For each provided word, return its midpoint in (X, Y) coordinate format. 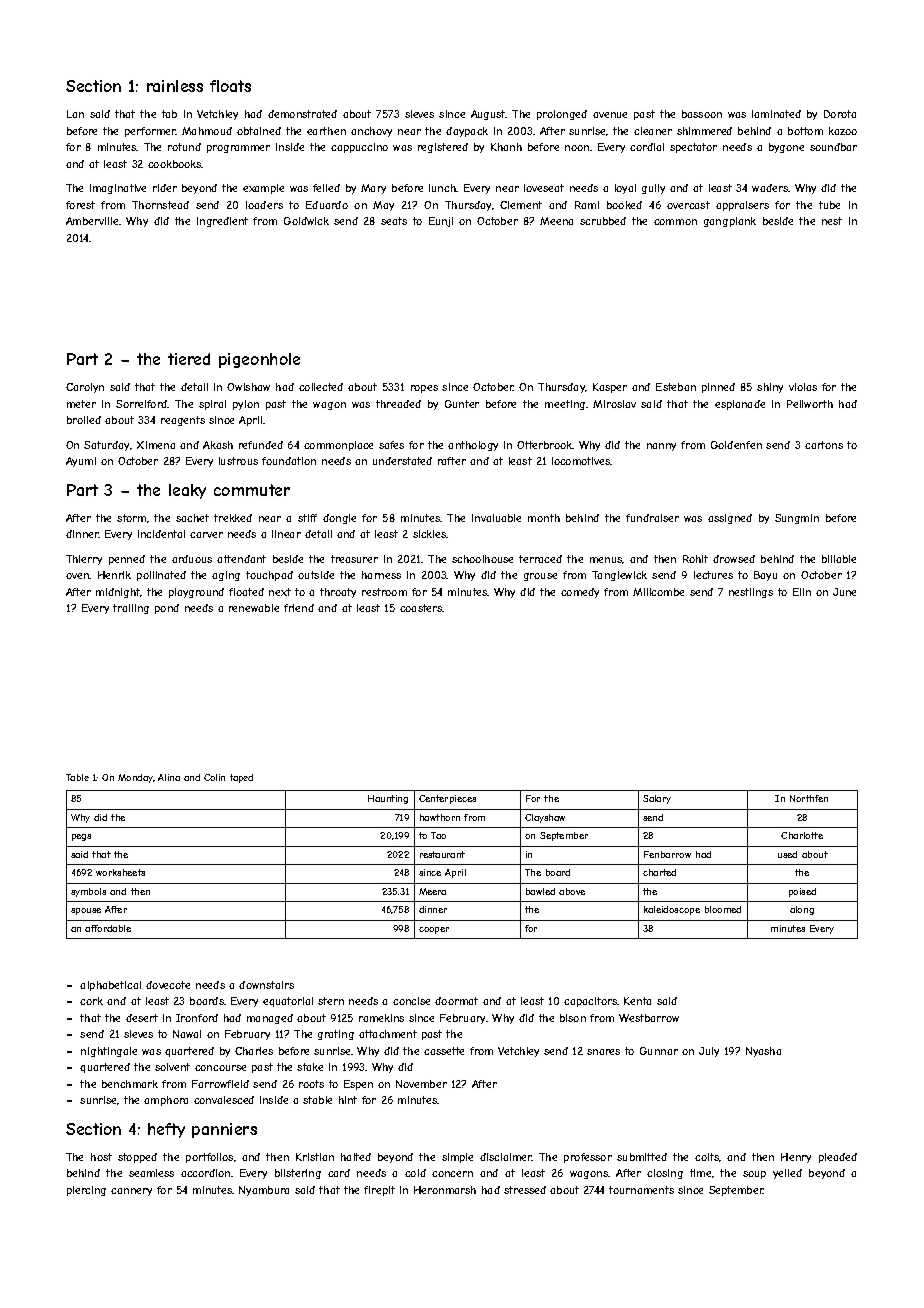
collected (321, 387)
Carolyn (85, 388)
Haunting (388, 799)
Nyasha (763, 1052)
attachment (388, 1034)
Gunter (462, 404)
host (101, 1157)
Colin (214, 777)
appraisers (742, 206)
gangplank (730, 222)
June (844, 592)
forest (80, 205)
